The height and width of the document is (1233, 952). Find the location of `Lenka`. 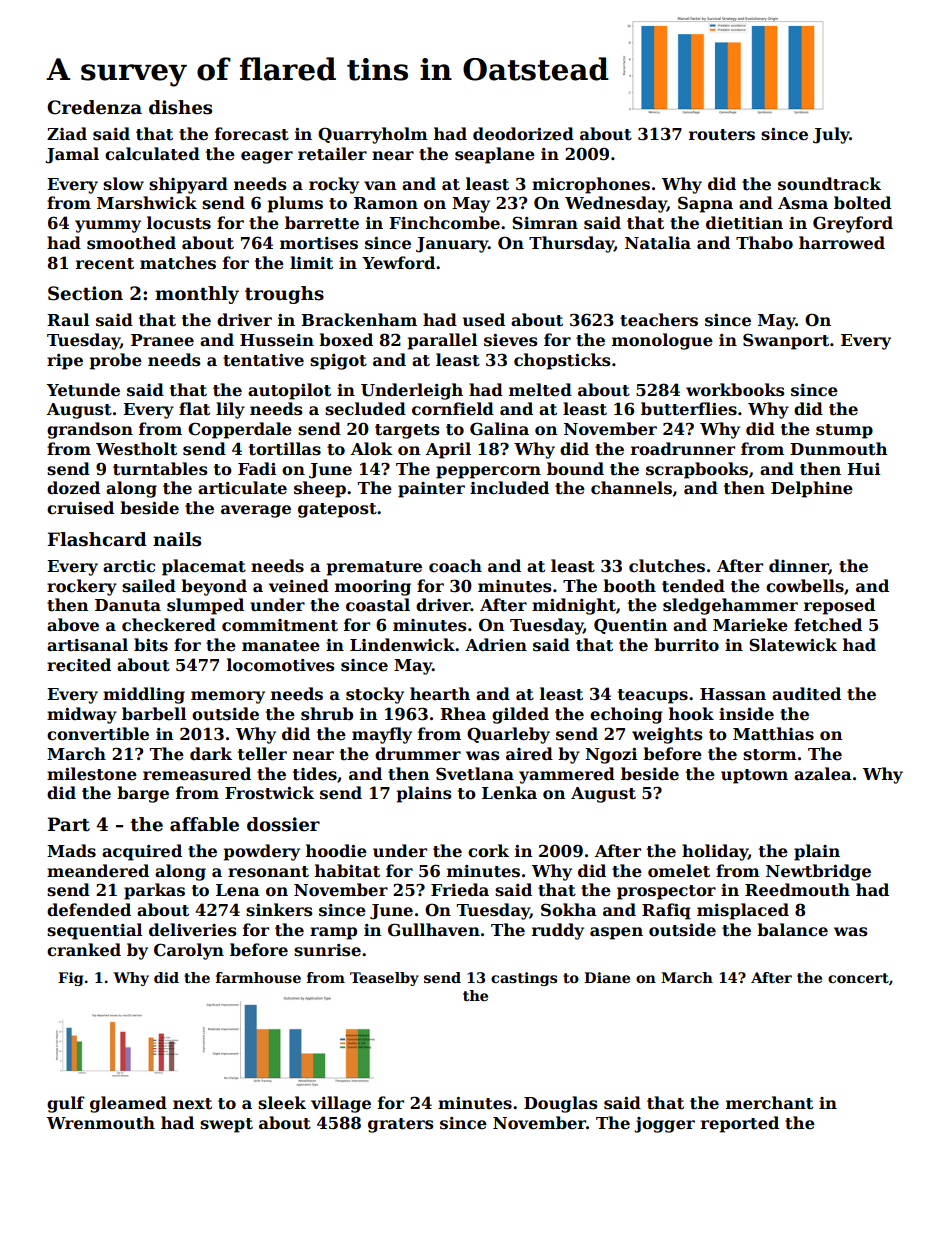

Lenka is located at coordinates (509, 793).
